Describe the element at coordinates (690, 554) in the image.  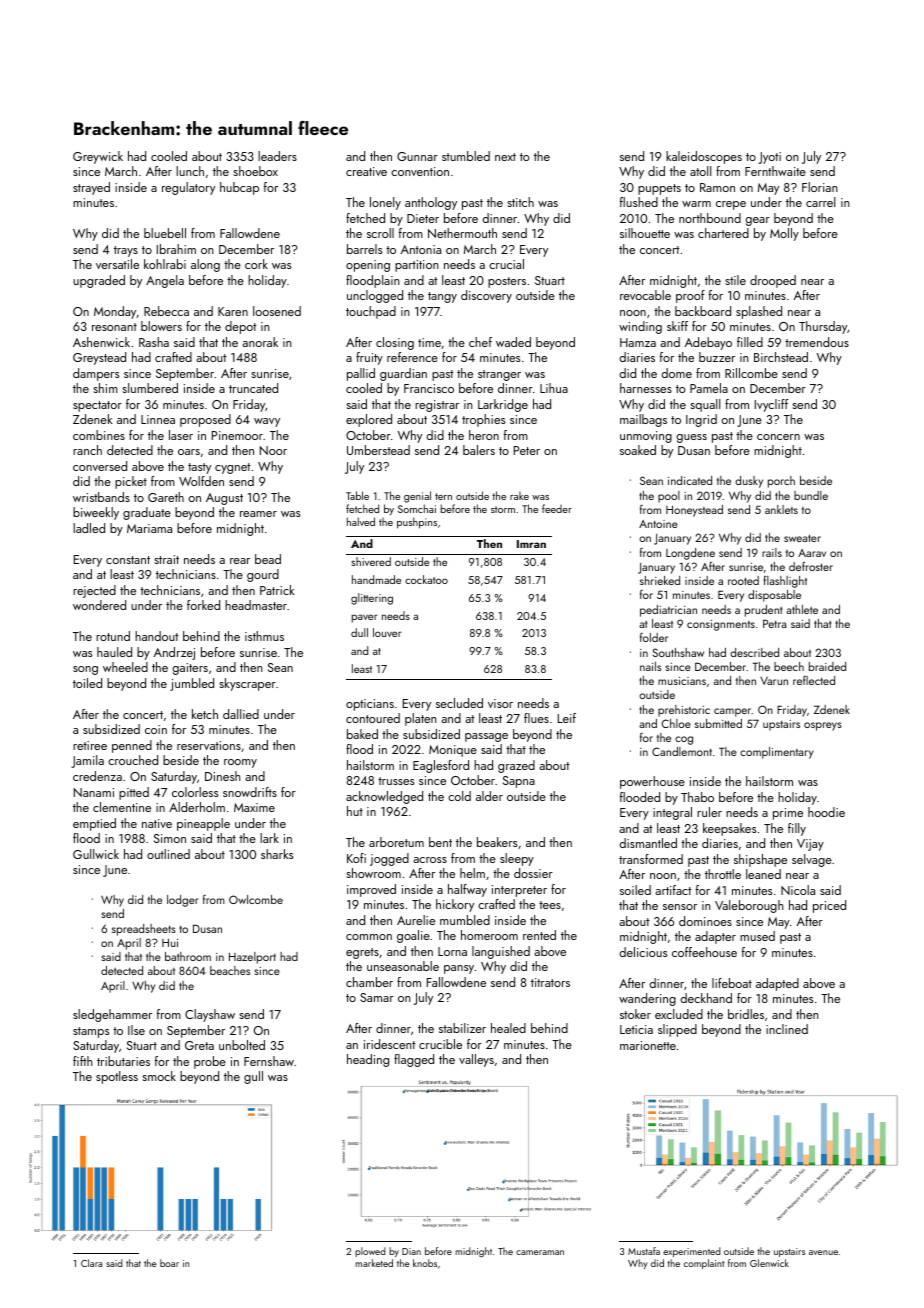
I see `Longdene` at that location.
